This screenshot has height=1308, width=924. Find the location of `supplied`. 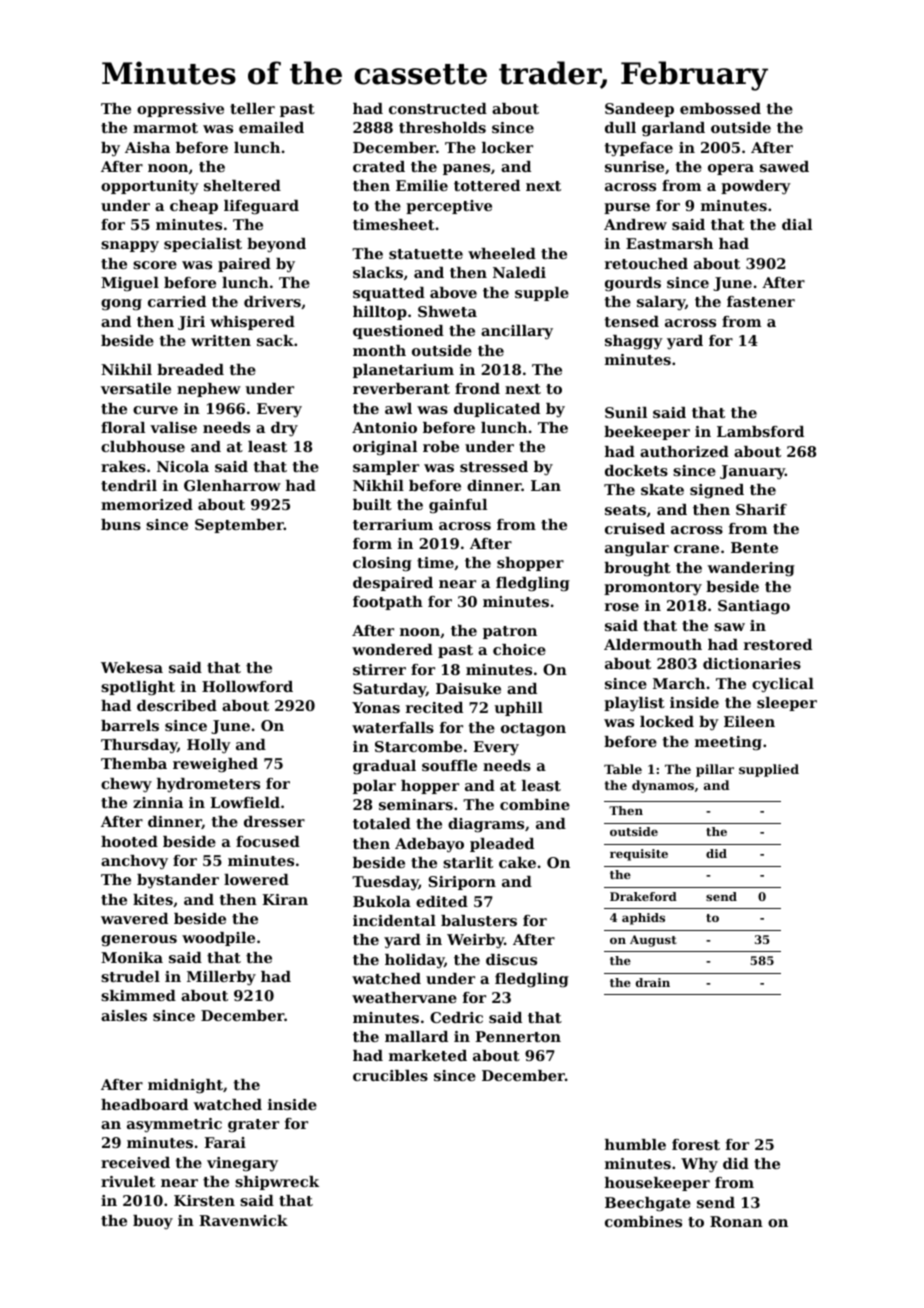

supplied is located at coordinates (769, 770).
